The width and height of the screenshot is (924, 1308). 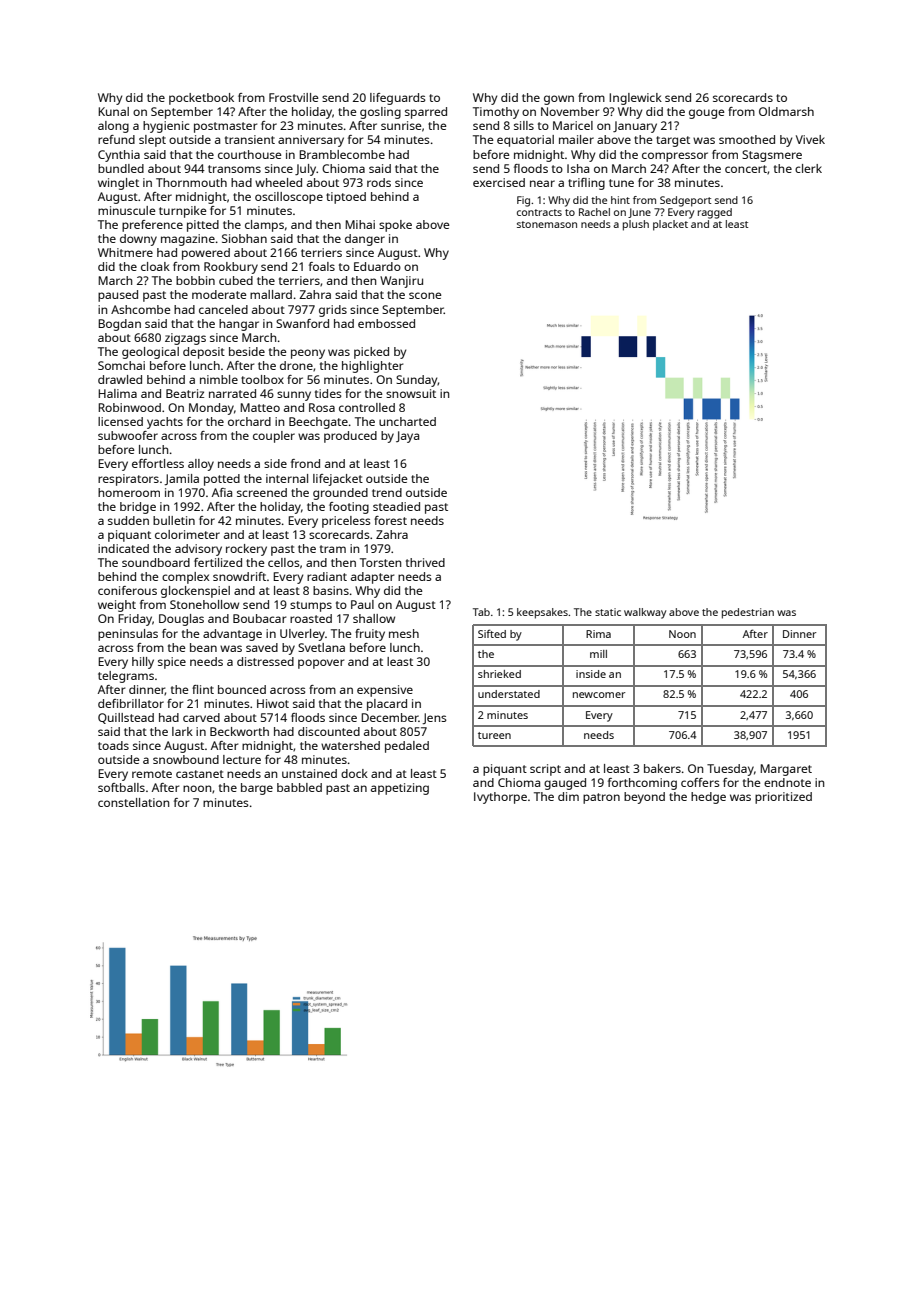 What do you see at coordinates (635, 99) in the screenshot?
I see `Inglewick` at bounding box center [635, 99].
